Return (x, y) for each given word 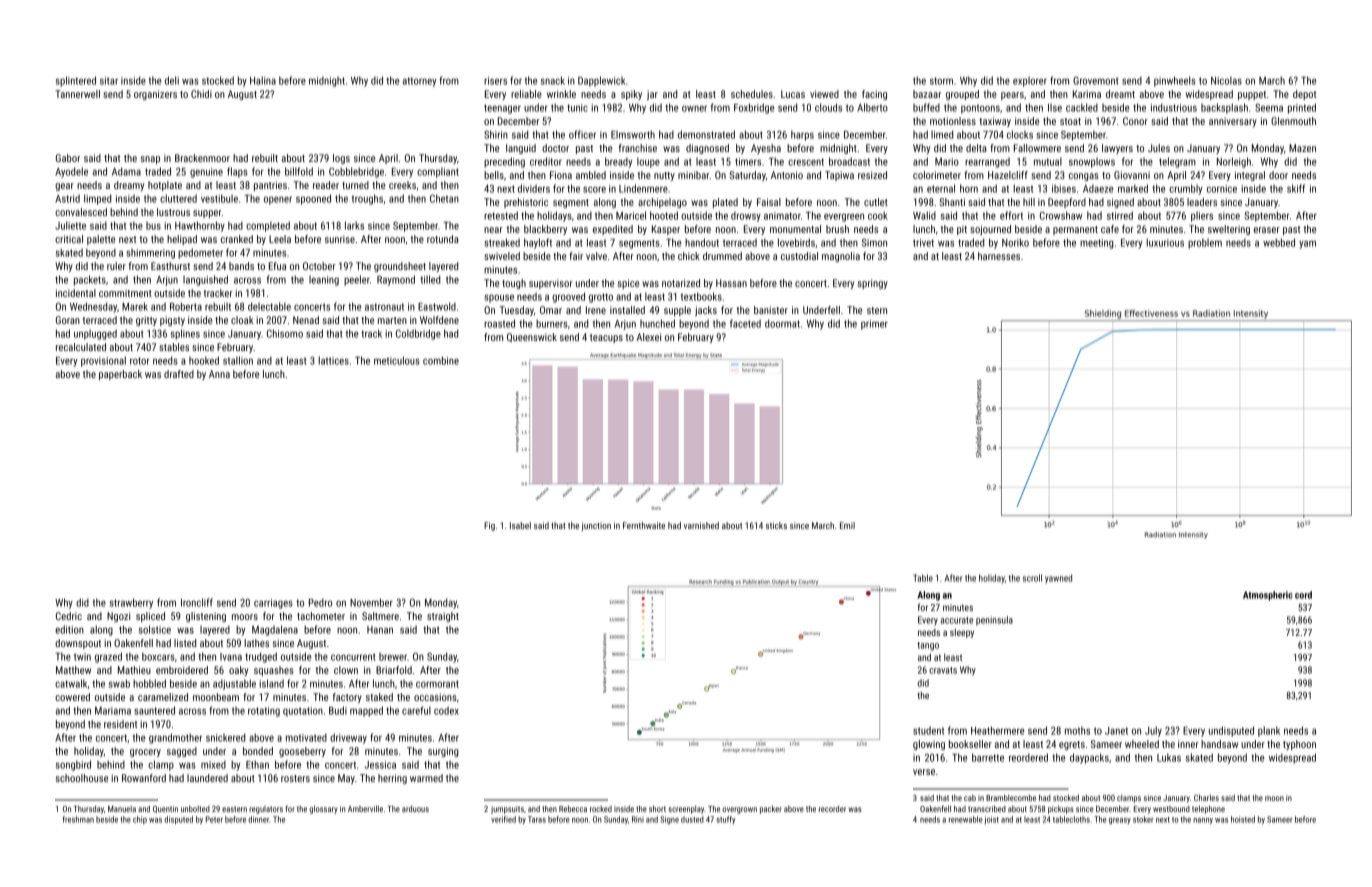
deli (172, 80)
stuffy (726, 820)
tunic (577, 108)
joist (991, 820)
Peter (214, 819)
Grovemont (1096, 80)
